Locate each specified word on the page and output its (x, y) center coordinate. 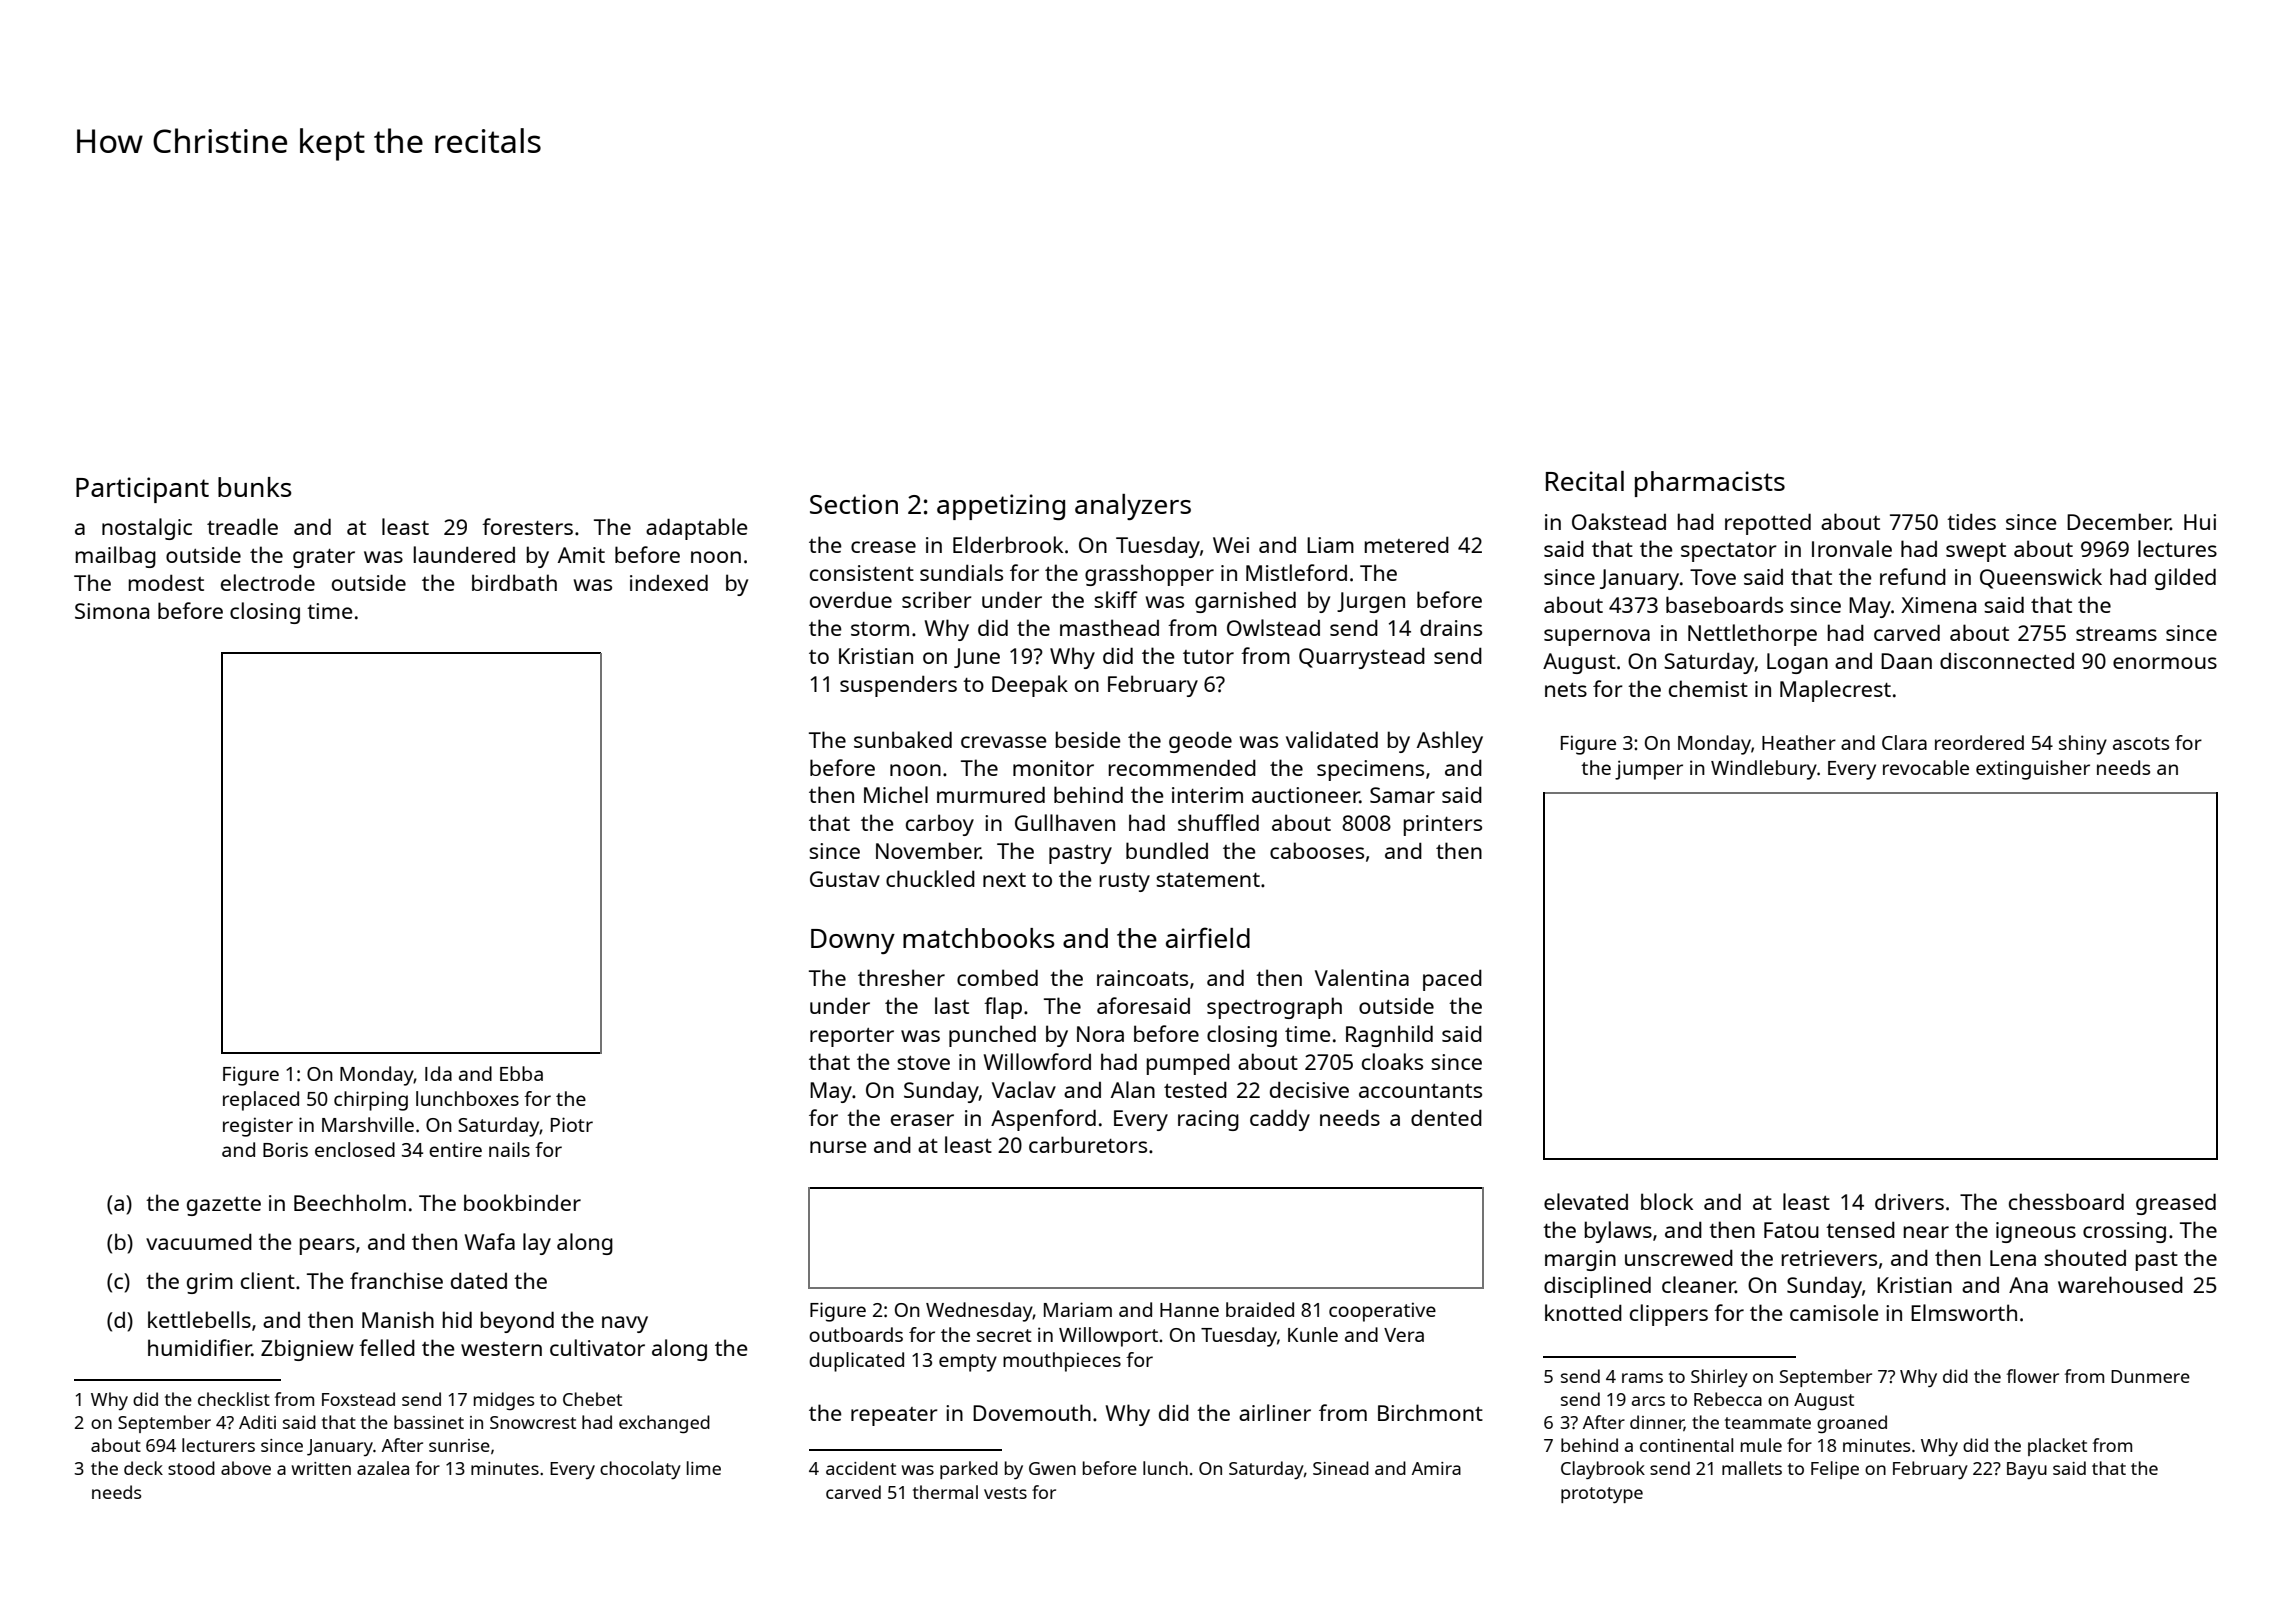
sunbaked (903, 739)
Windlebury (1764, 770)
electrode (268, 582)
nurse (838, 1147)
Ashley (1450, 742)
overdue (851, 600)
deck (143, 1468)
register (258, 1127)
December (2119, 522)
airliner (1275, 1412)
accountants (1420, 1091)
